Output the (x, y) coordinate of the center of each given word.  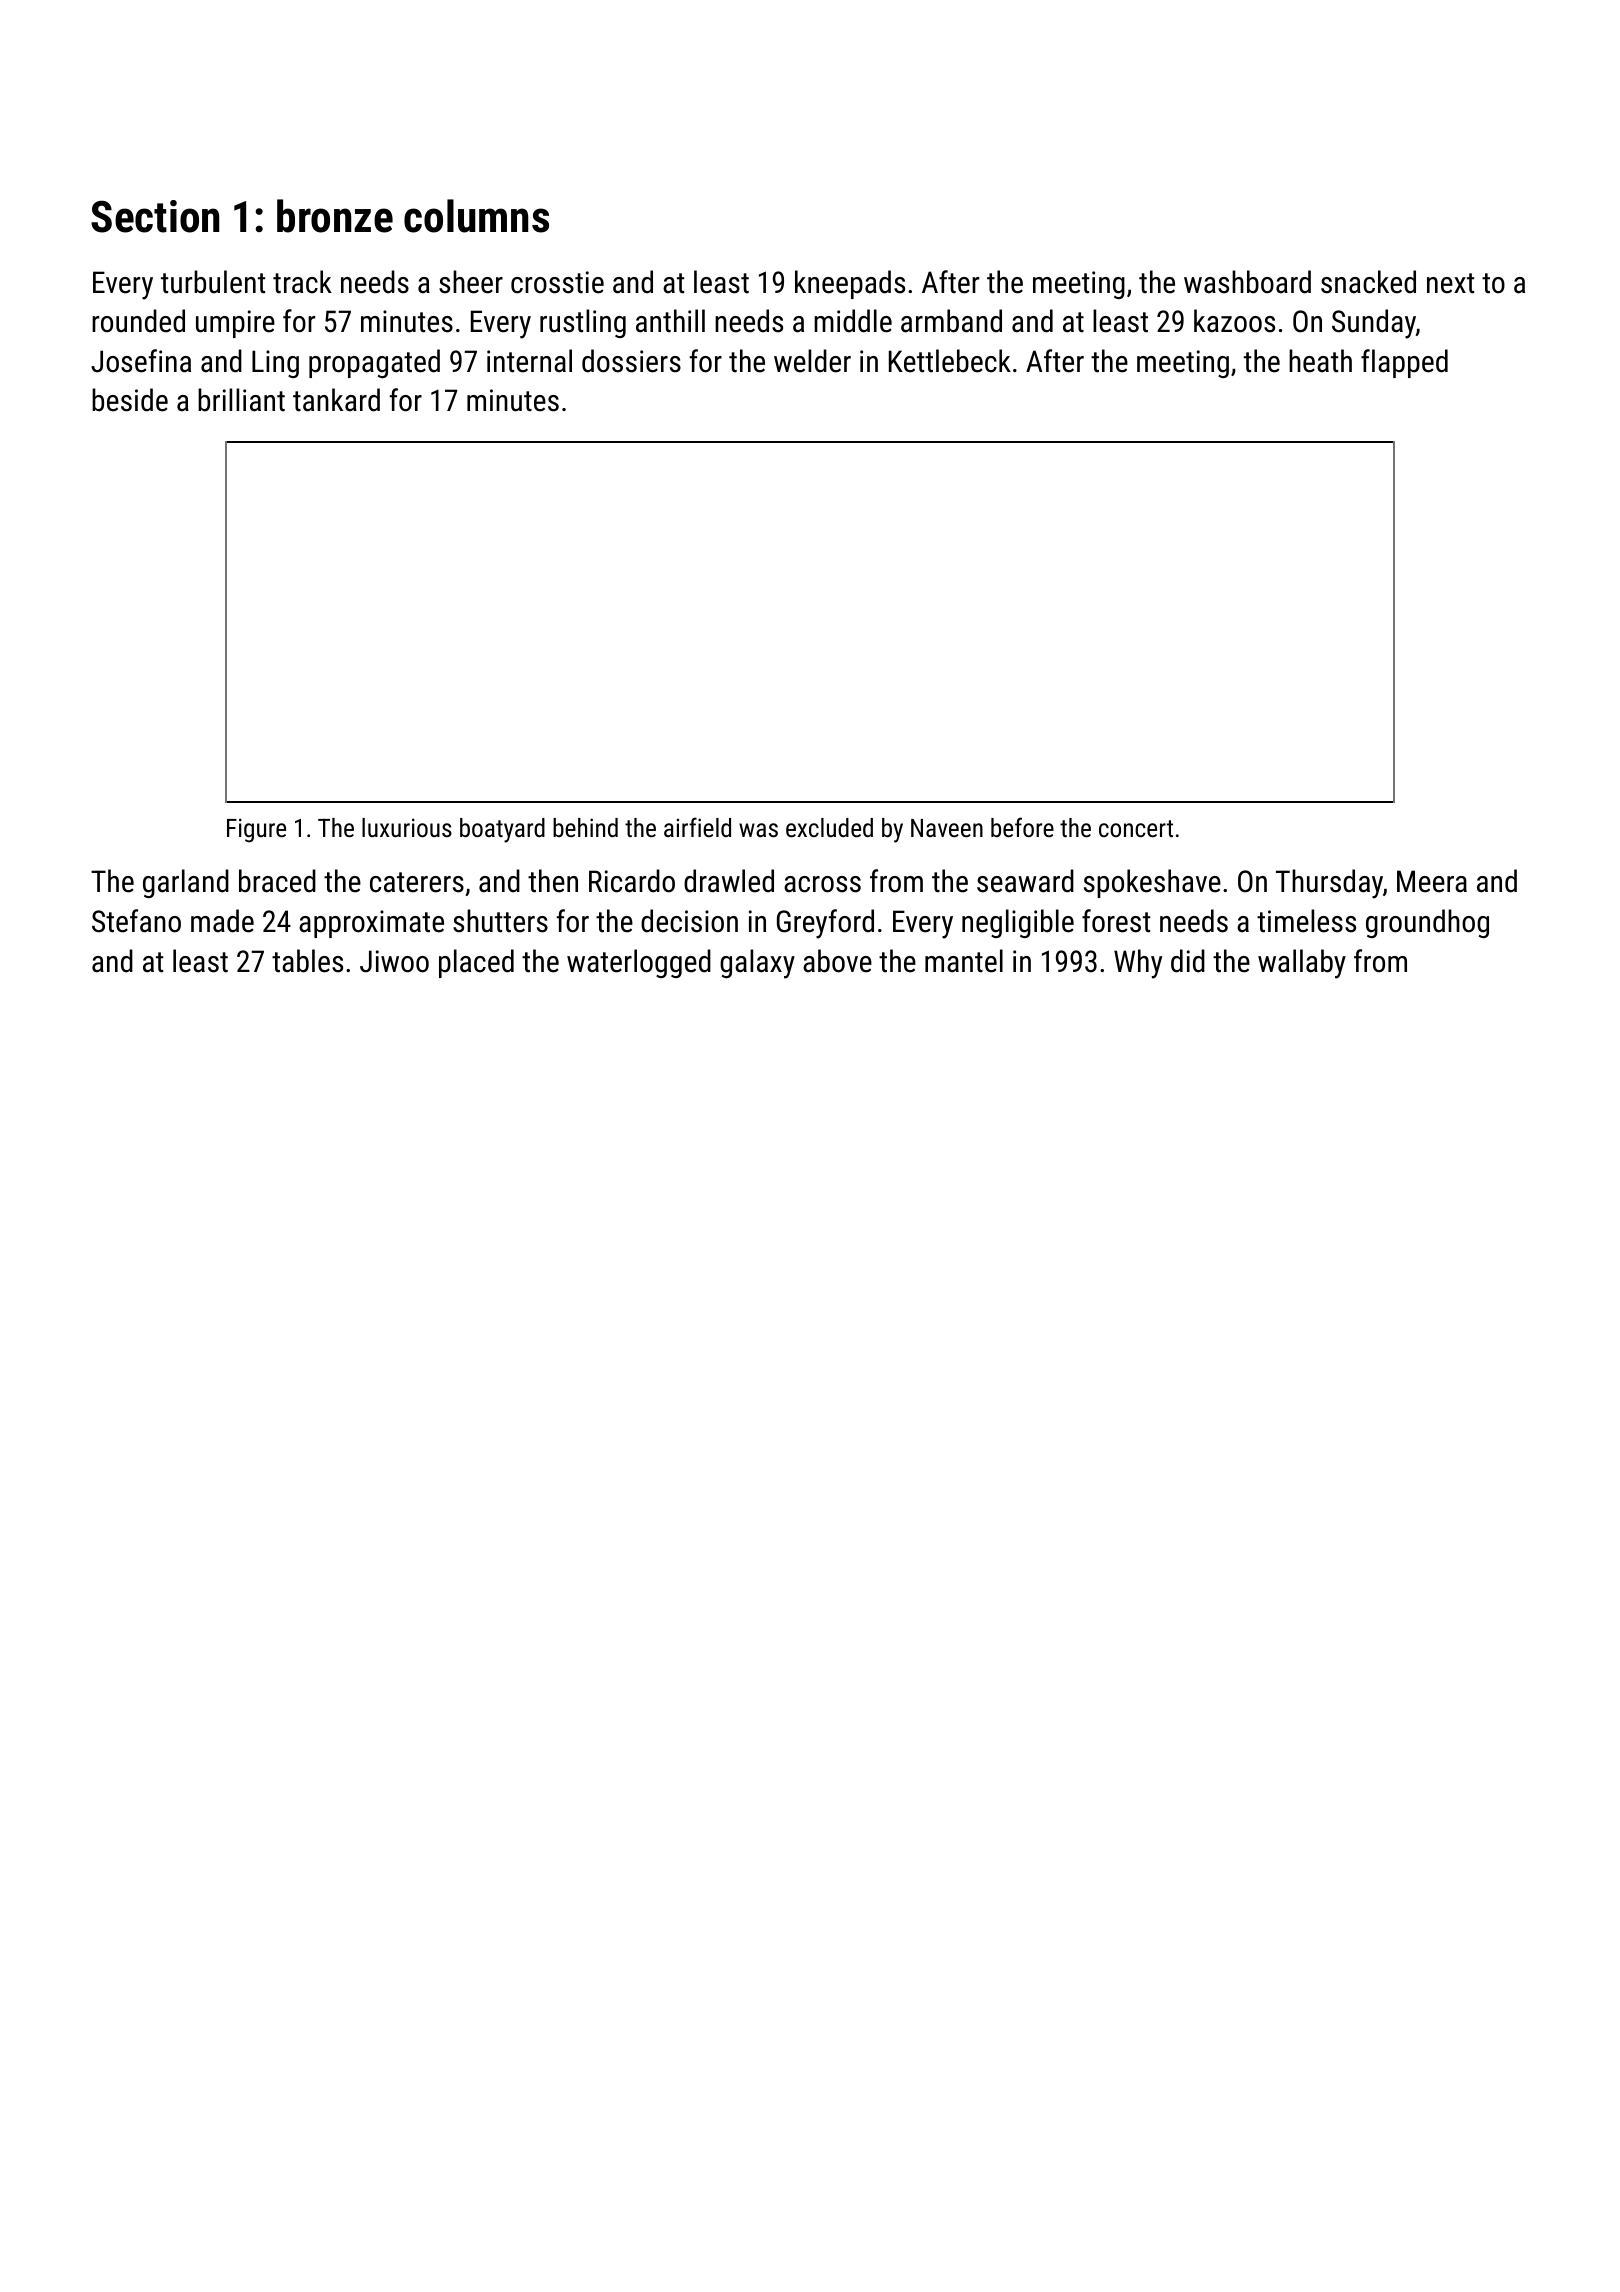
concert (1136, 828)
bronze (335, 216)
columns (476, 216)
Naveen (947, 828)
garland (186, 883)
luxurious (407, 827)
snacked (1368, 282)
